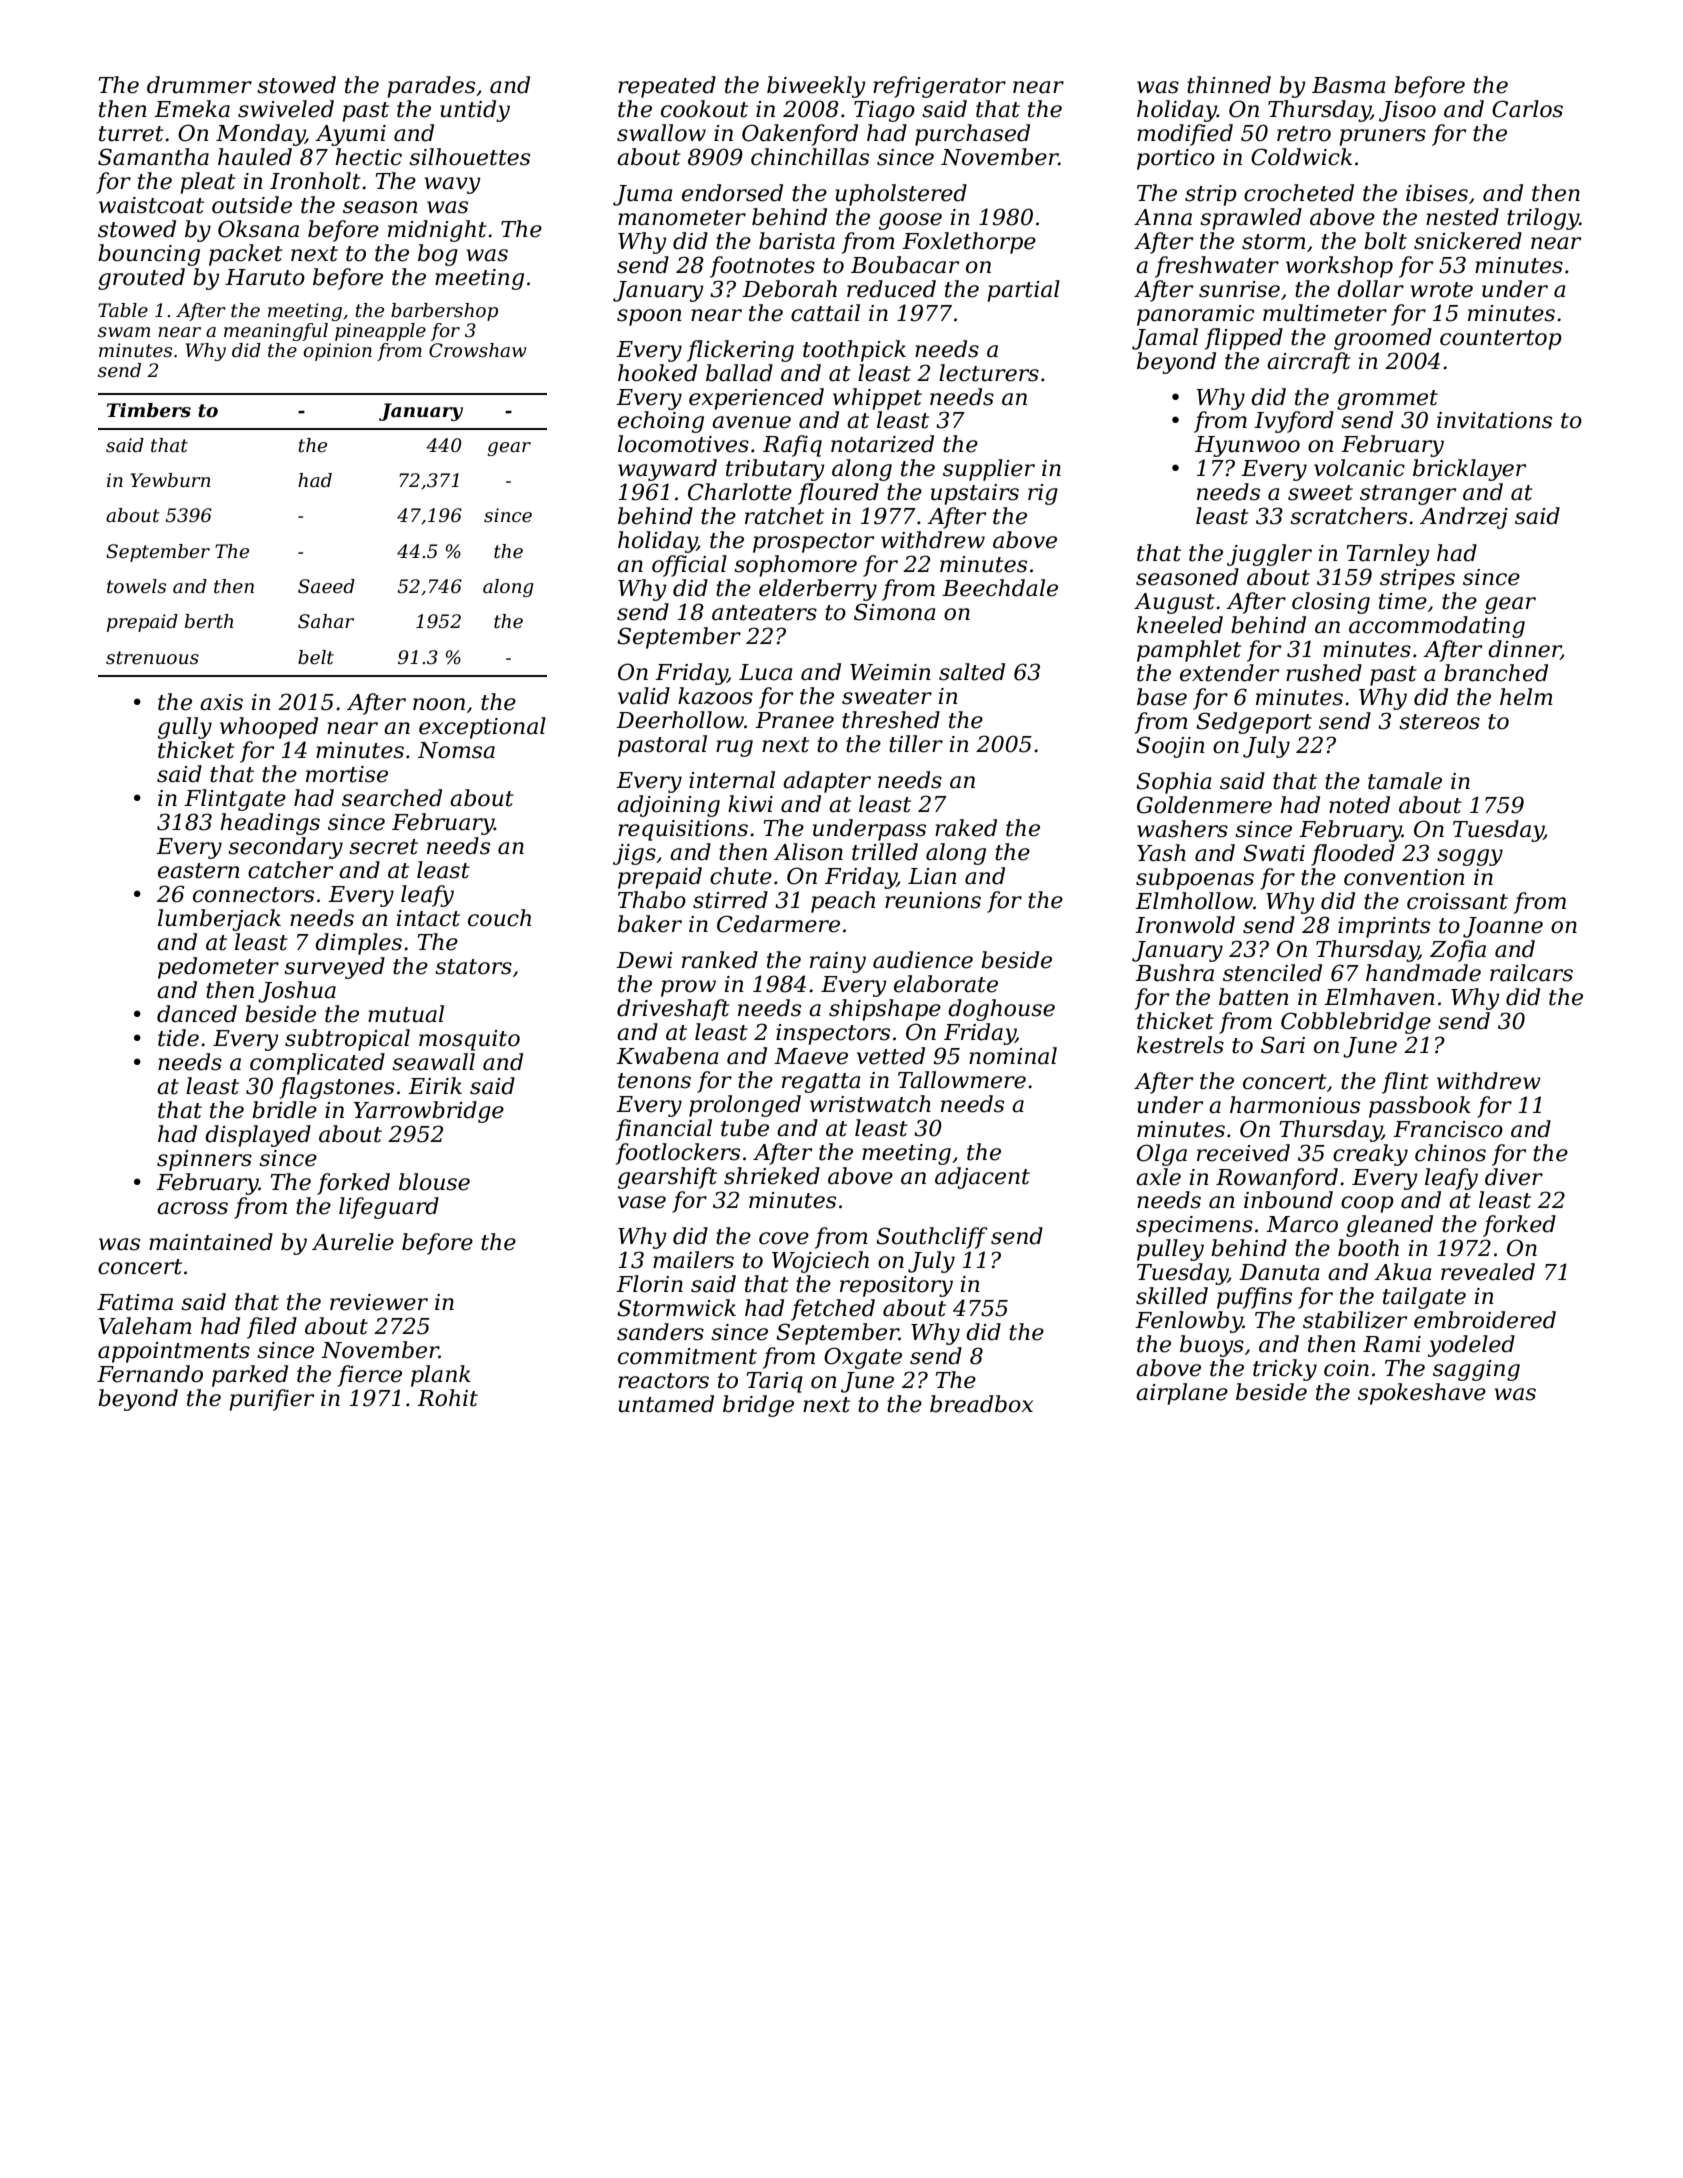 This document has width=1683, height=2178. I want to click on breadbox, so click(981, 1404).
